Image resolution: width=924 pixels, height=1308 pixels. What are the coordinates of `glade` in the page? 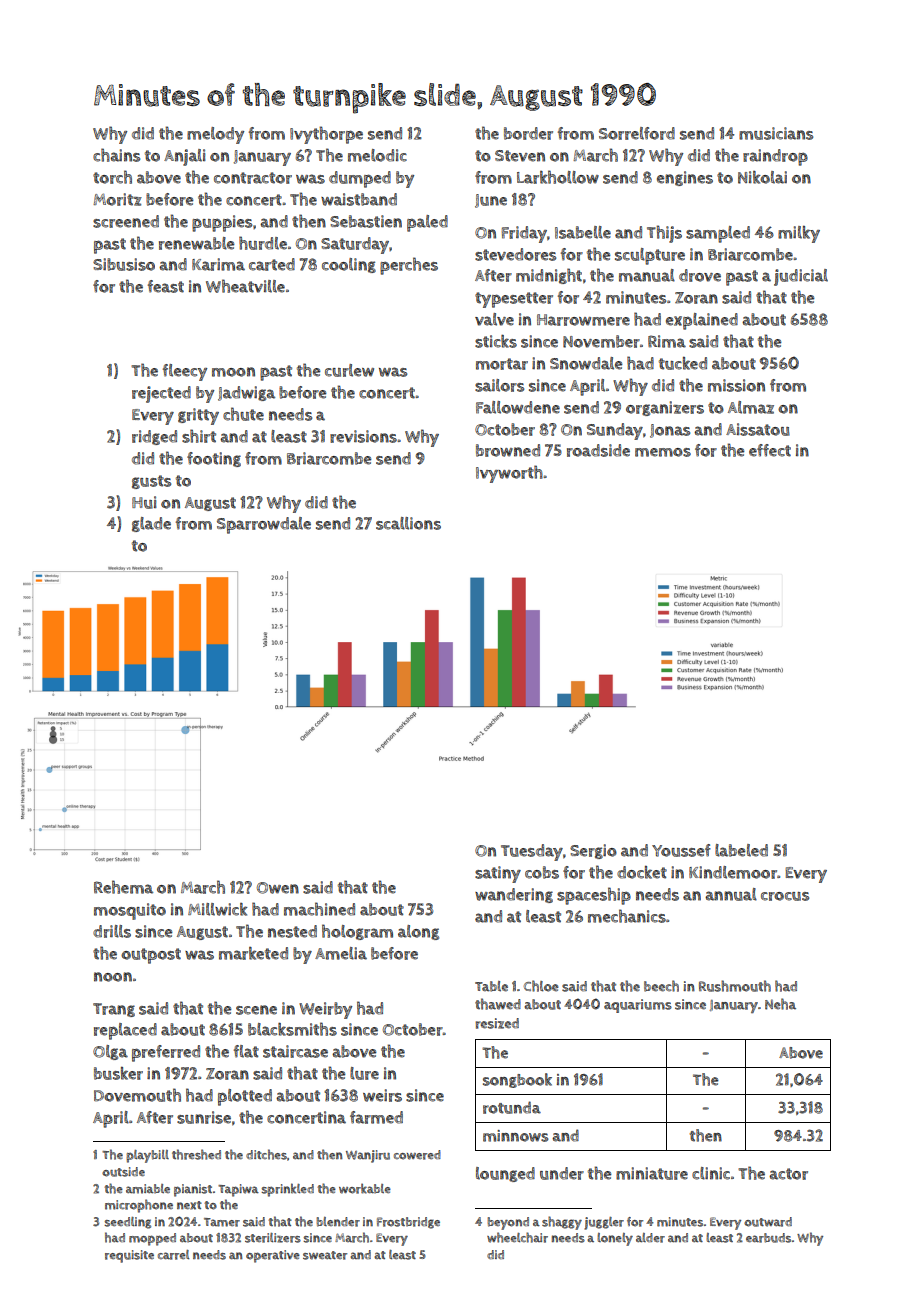 It's located at (151, 524).
